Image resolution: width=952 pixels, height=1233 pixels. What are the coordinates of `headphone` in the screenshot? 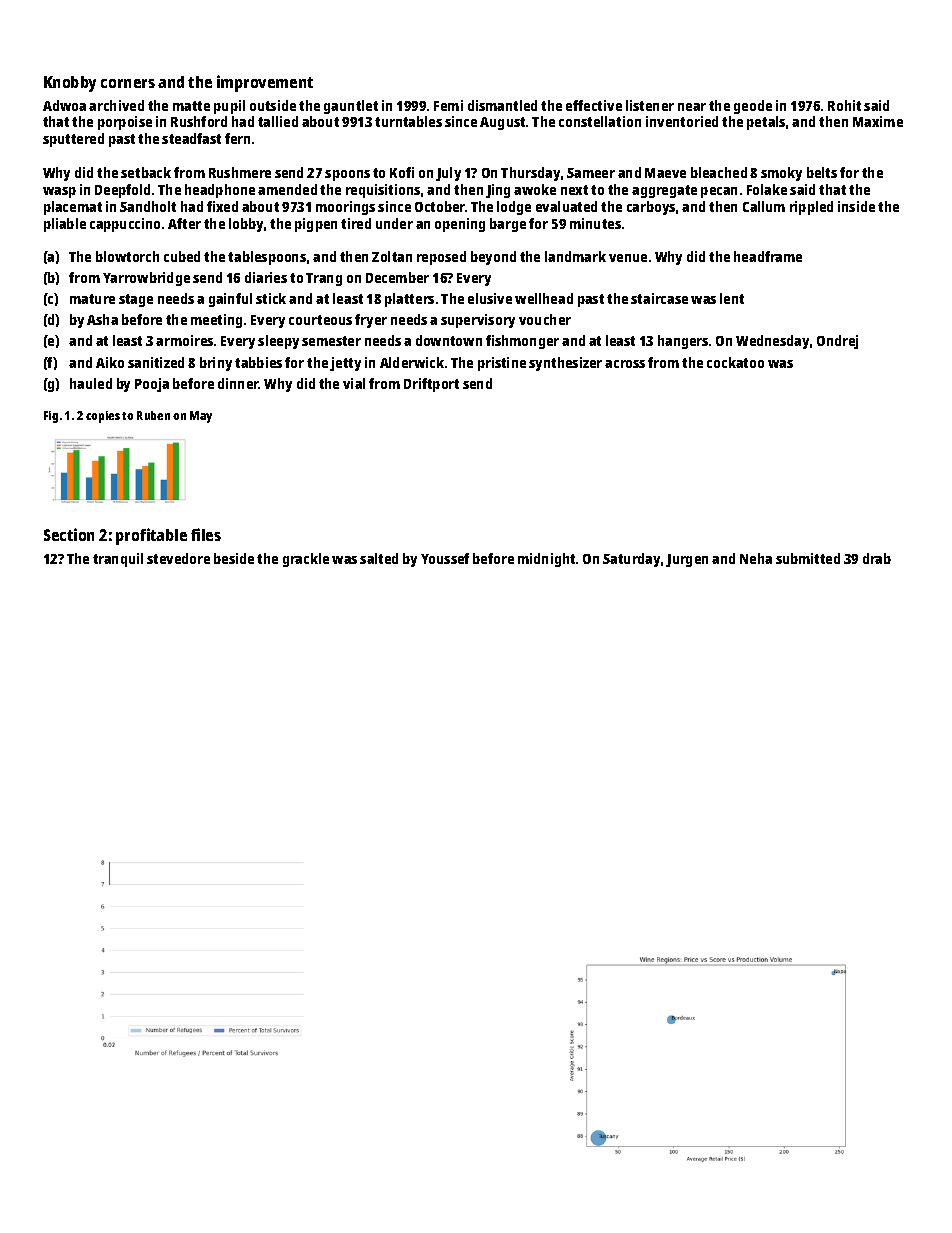 It's located at (220, 191).
